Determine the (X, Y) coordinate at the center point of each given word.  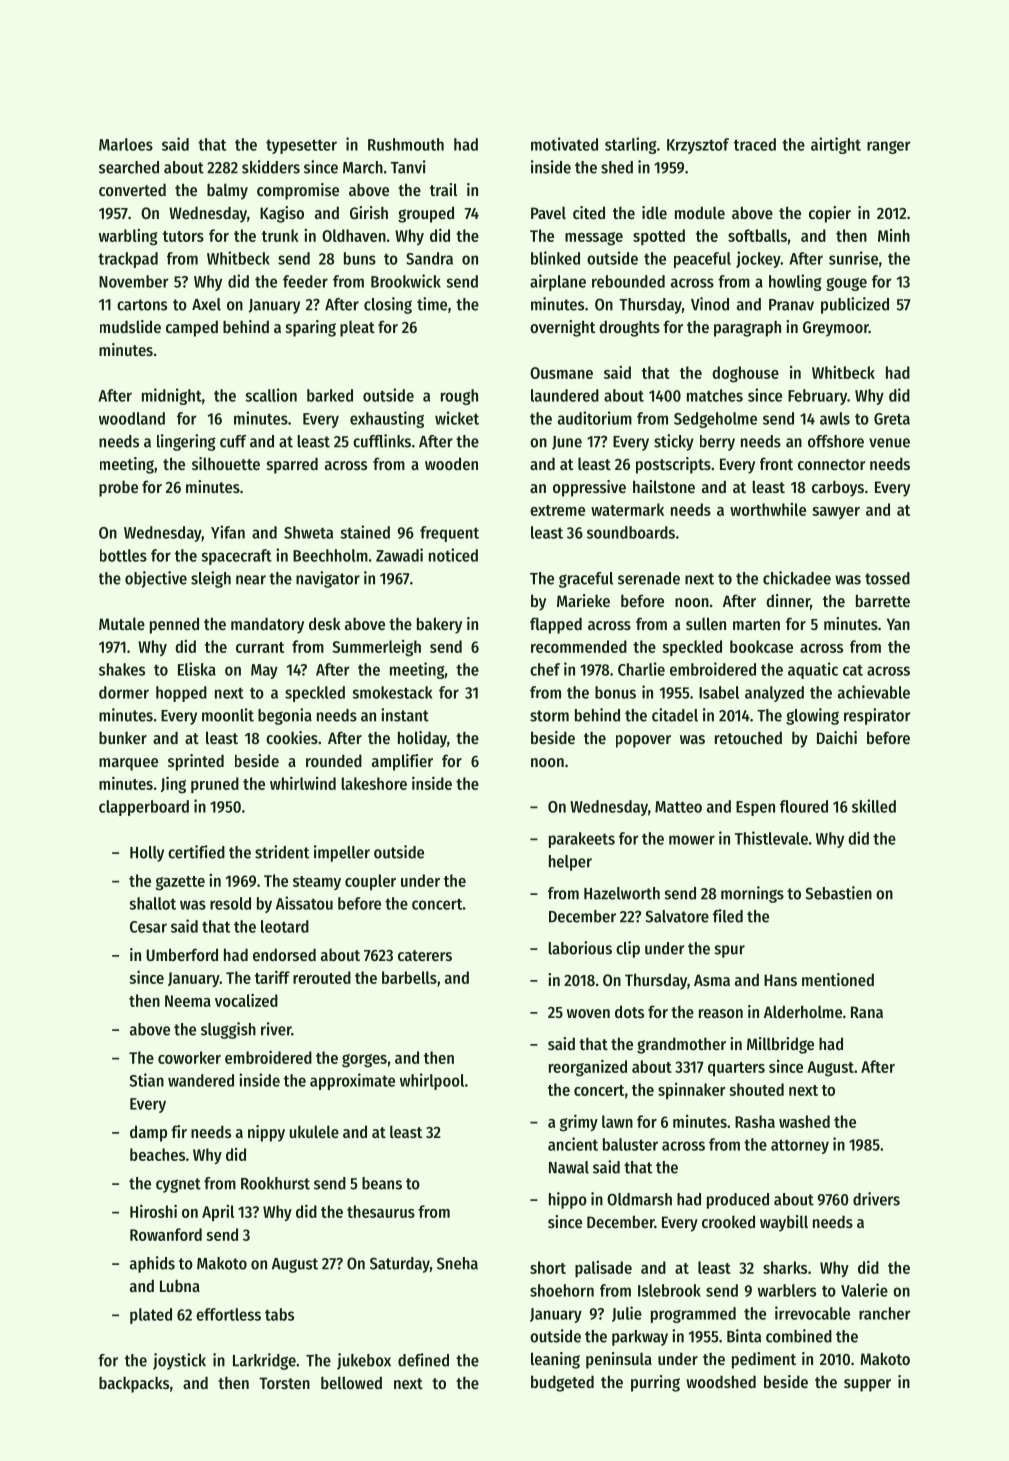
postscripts (673, 465)
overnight (562, 328)
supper (867, 1385)
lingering (186, 442)
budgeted (562, 1383)
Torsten (284, 1383)
